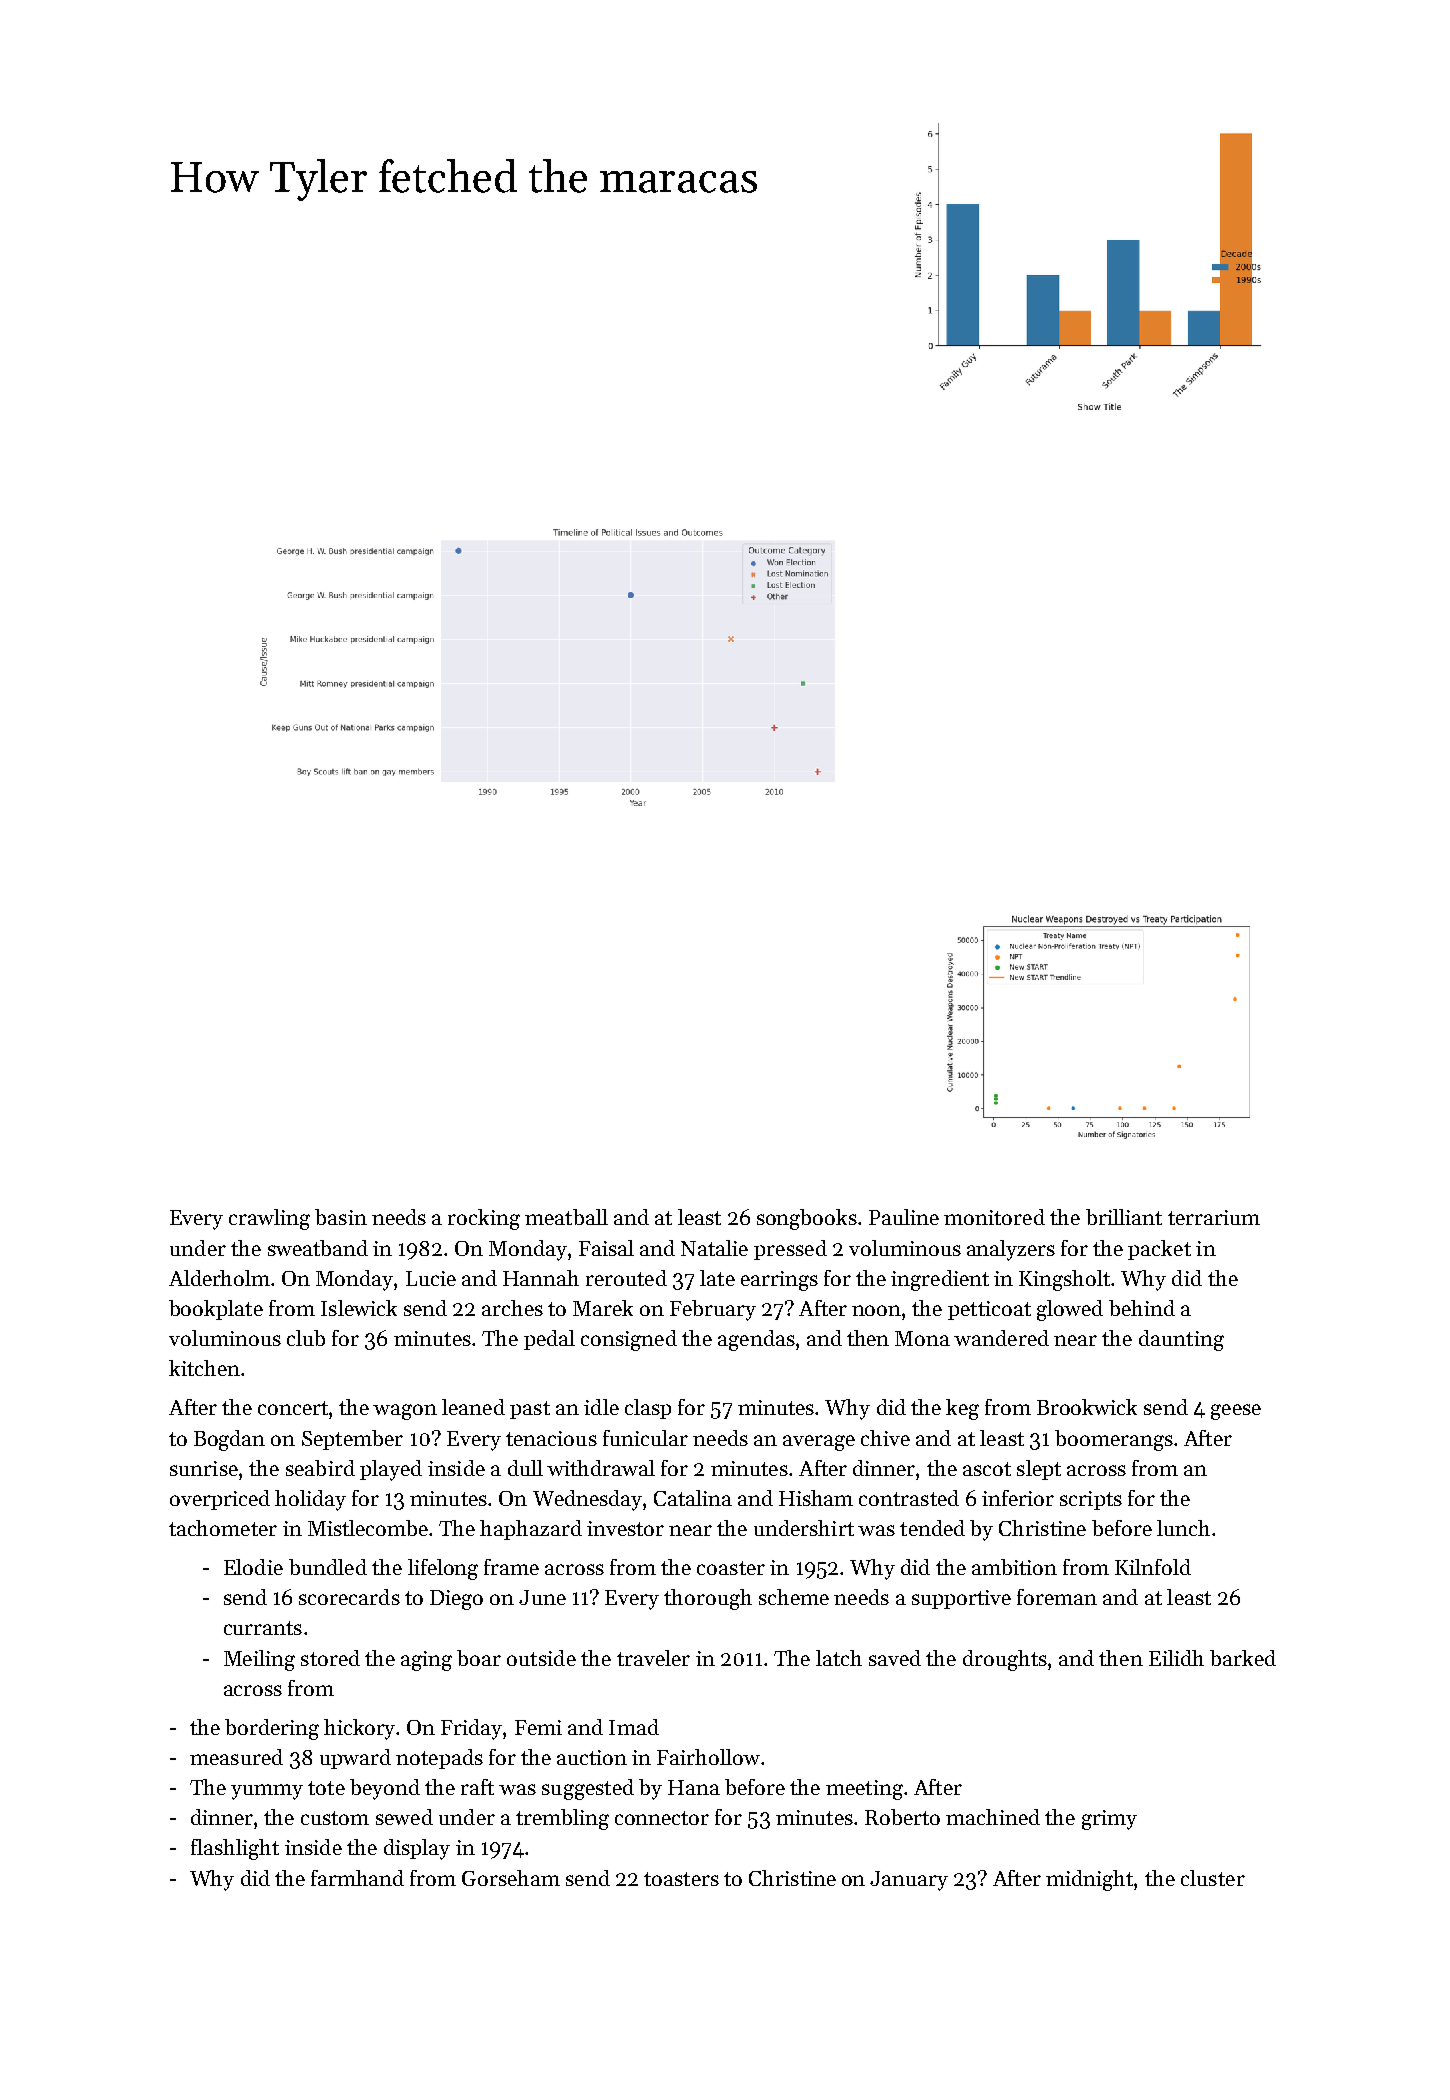 The image size is (1450, 2100). What do you see at coordinates (1243, 1658) in the document?
I see `barked` at bounding box center [1243, 1658].
